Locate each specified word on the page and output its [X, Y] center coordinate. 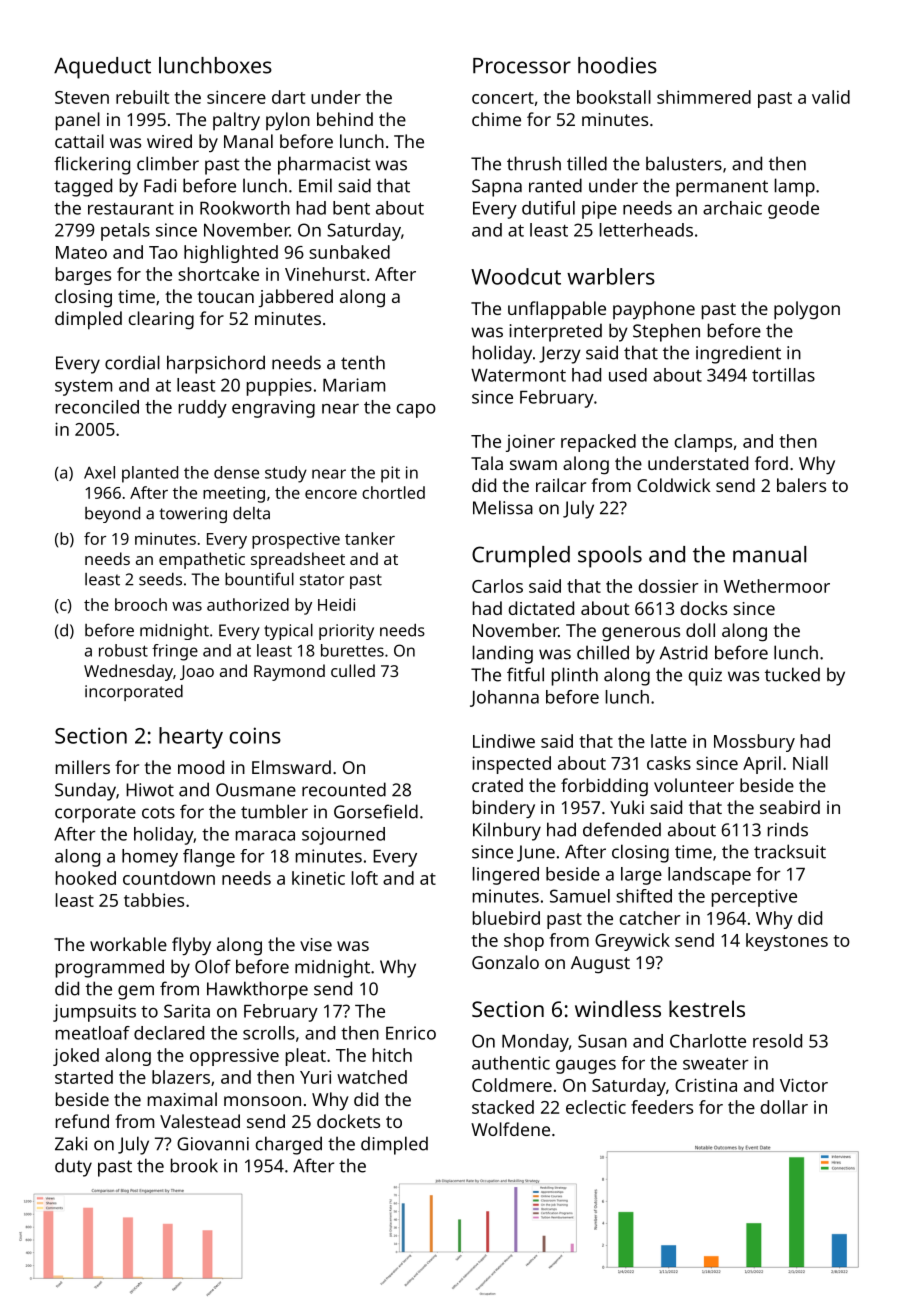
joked [76, 1057]
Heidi [336, 604]
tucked [792, 674]
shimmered [704, 97]
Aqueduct [102, 68]
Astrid [683, 652]
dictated [541, 608]
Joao [197, 672]
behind [345, 119]
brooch [141, 604]
